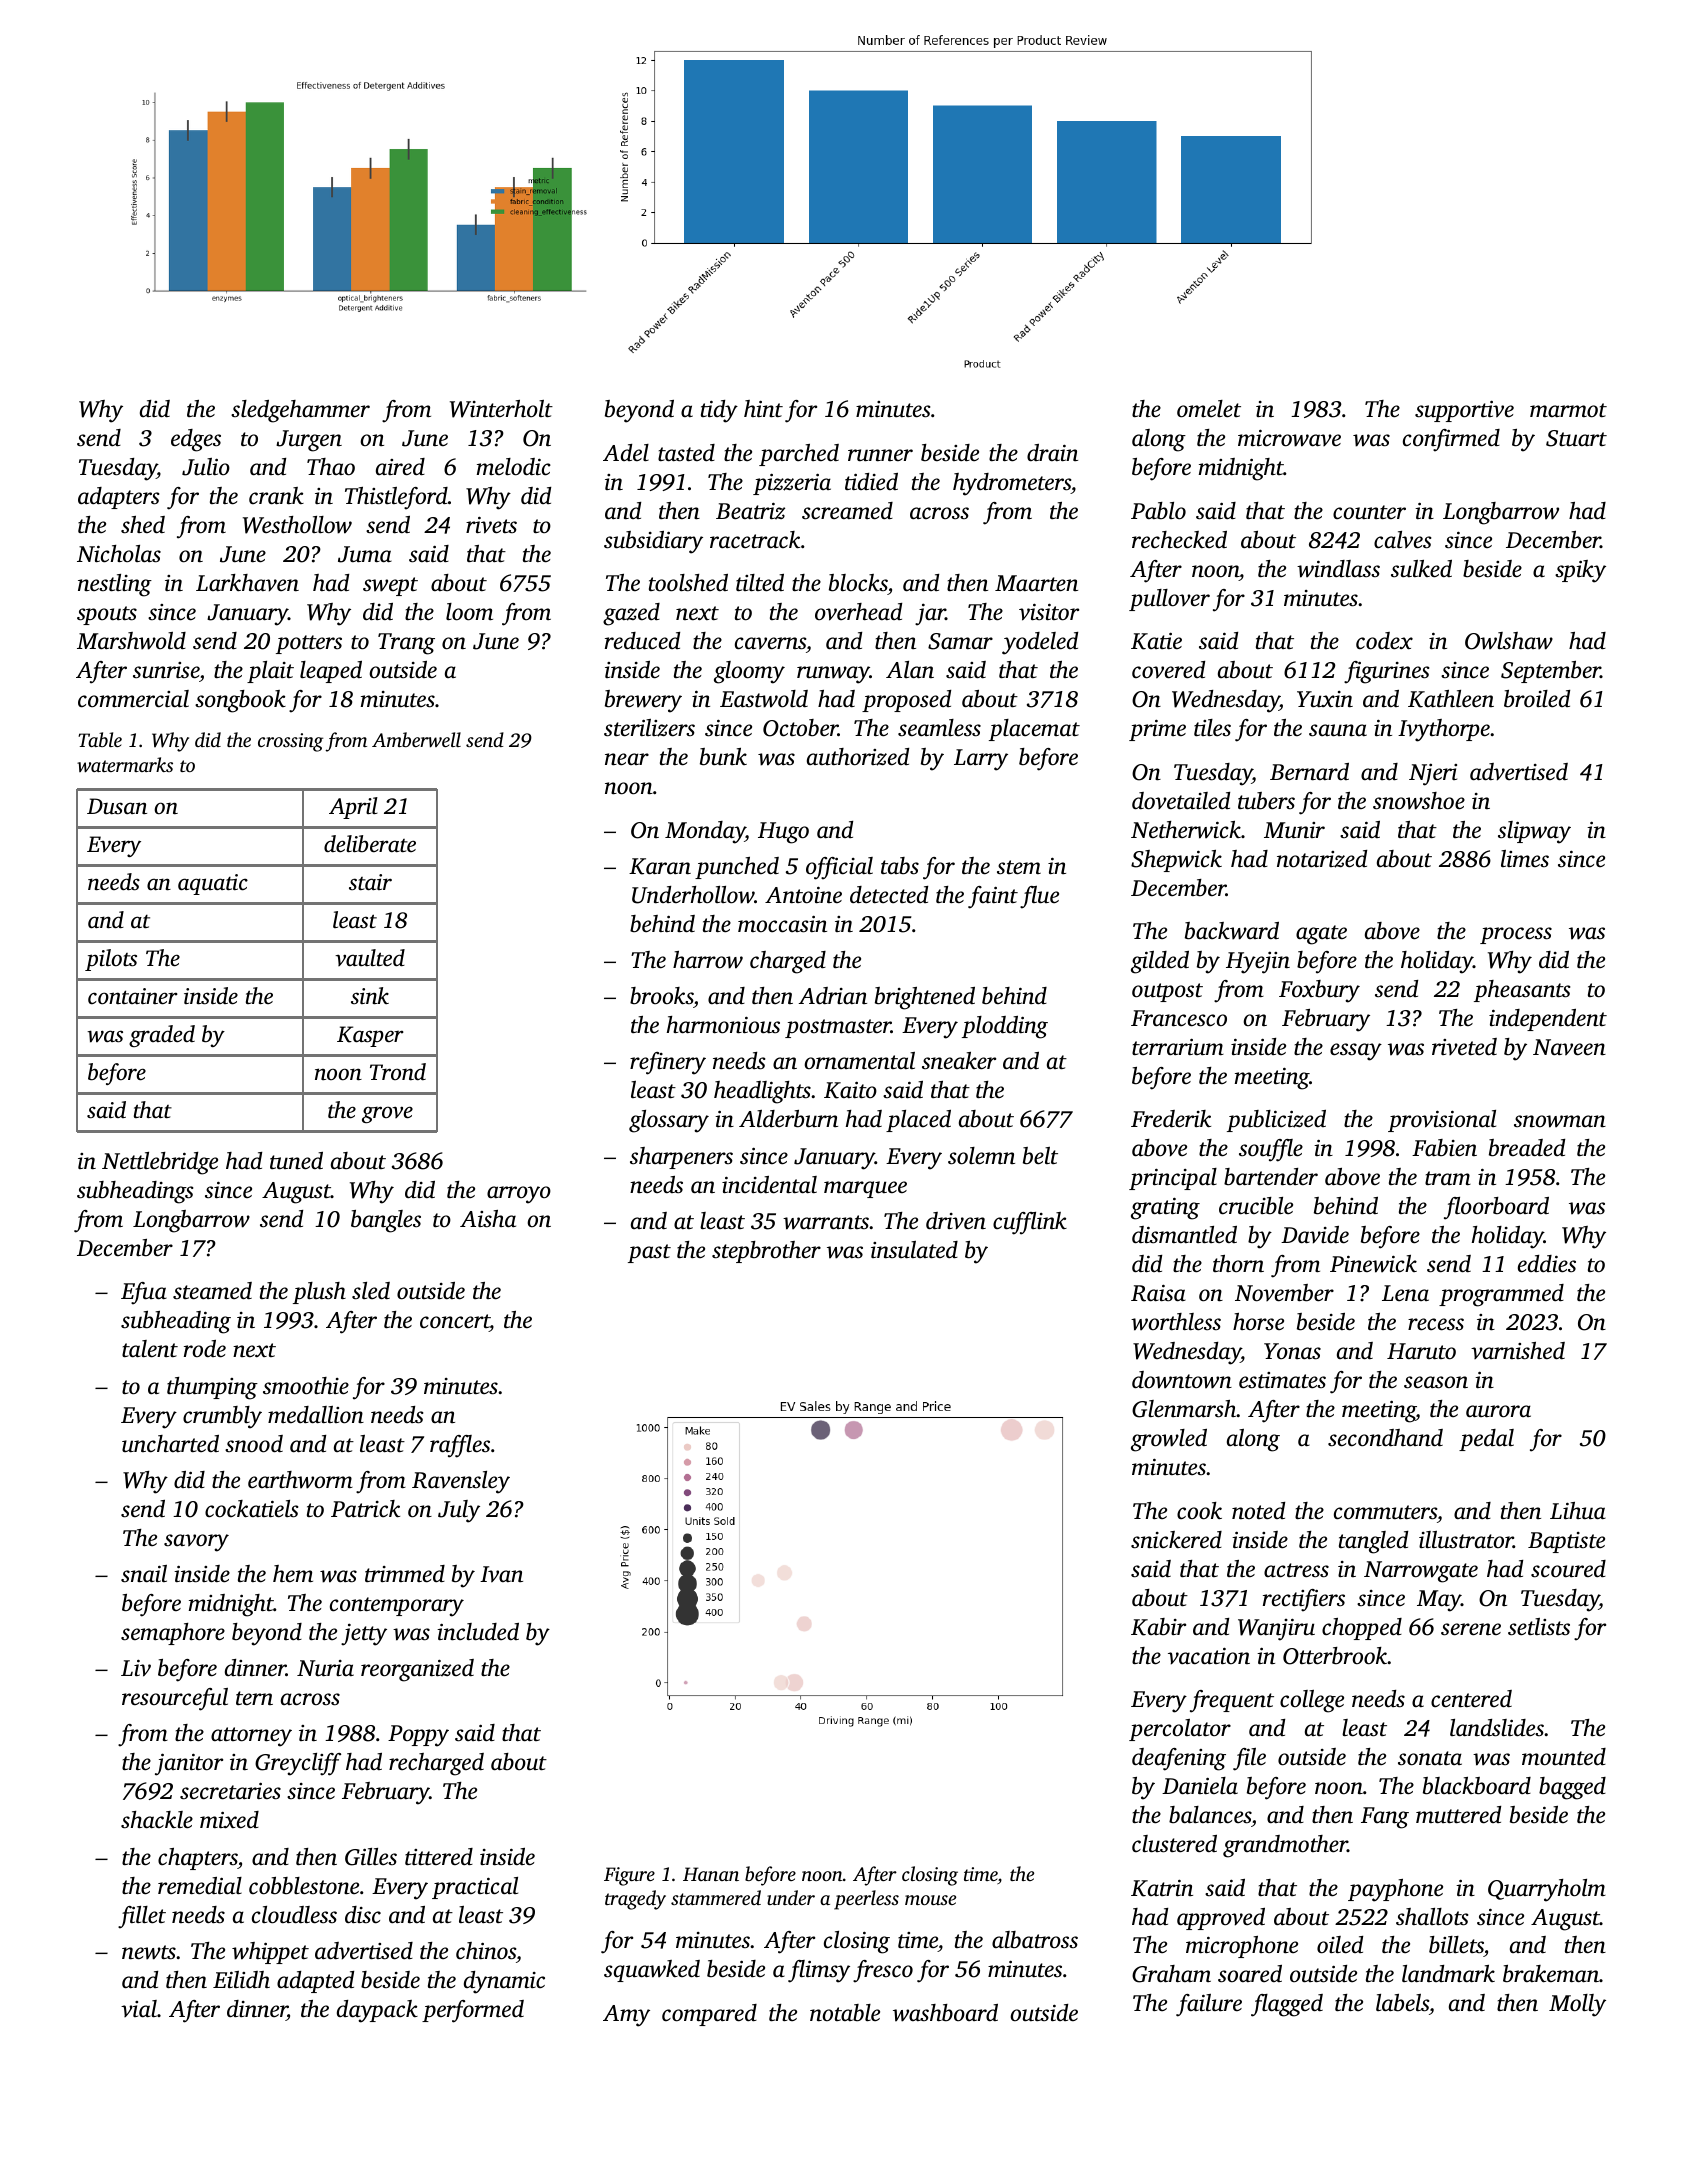 This screenshot has height=2178, width=1683. I want to click on tittered, so click(439, 1856).
